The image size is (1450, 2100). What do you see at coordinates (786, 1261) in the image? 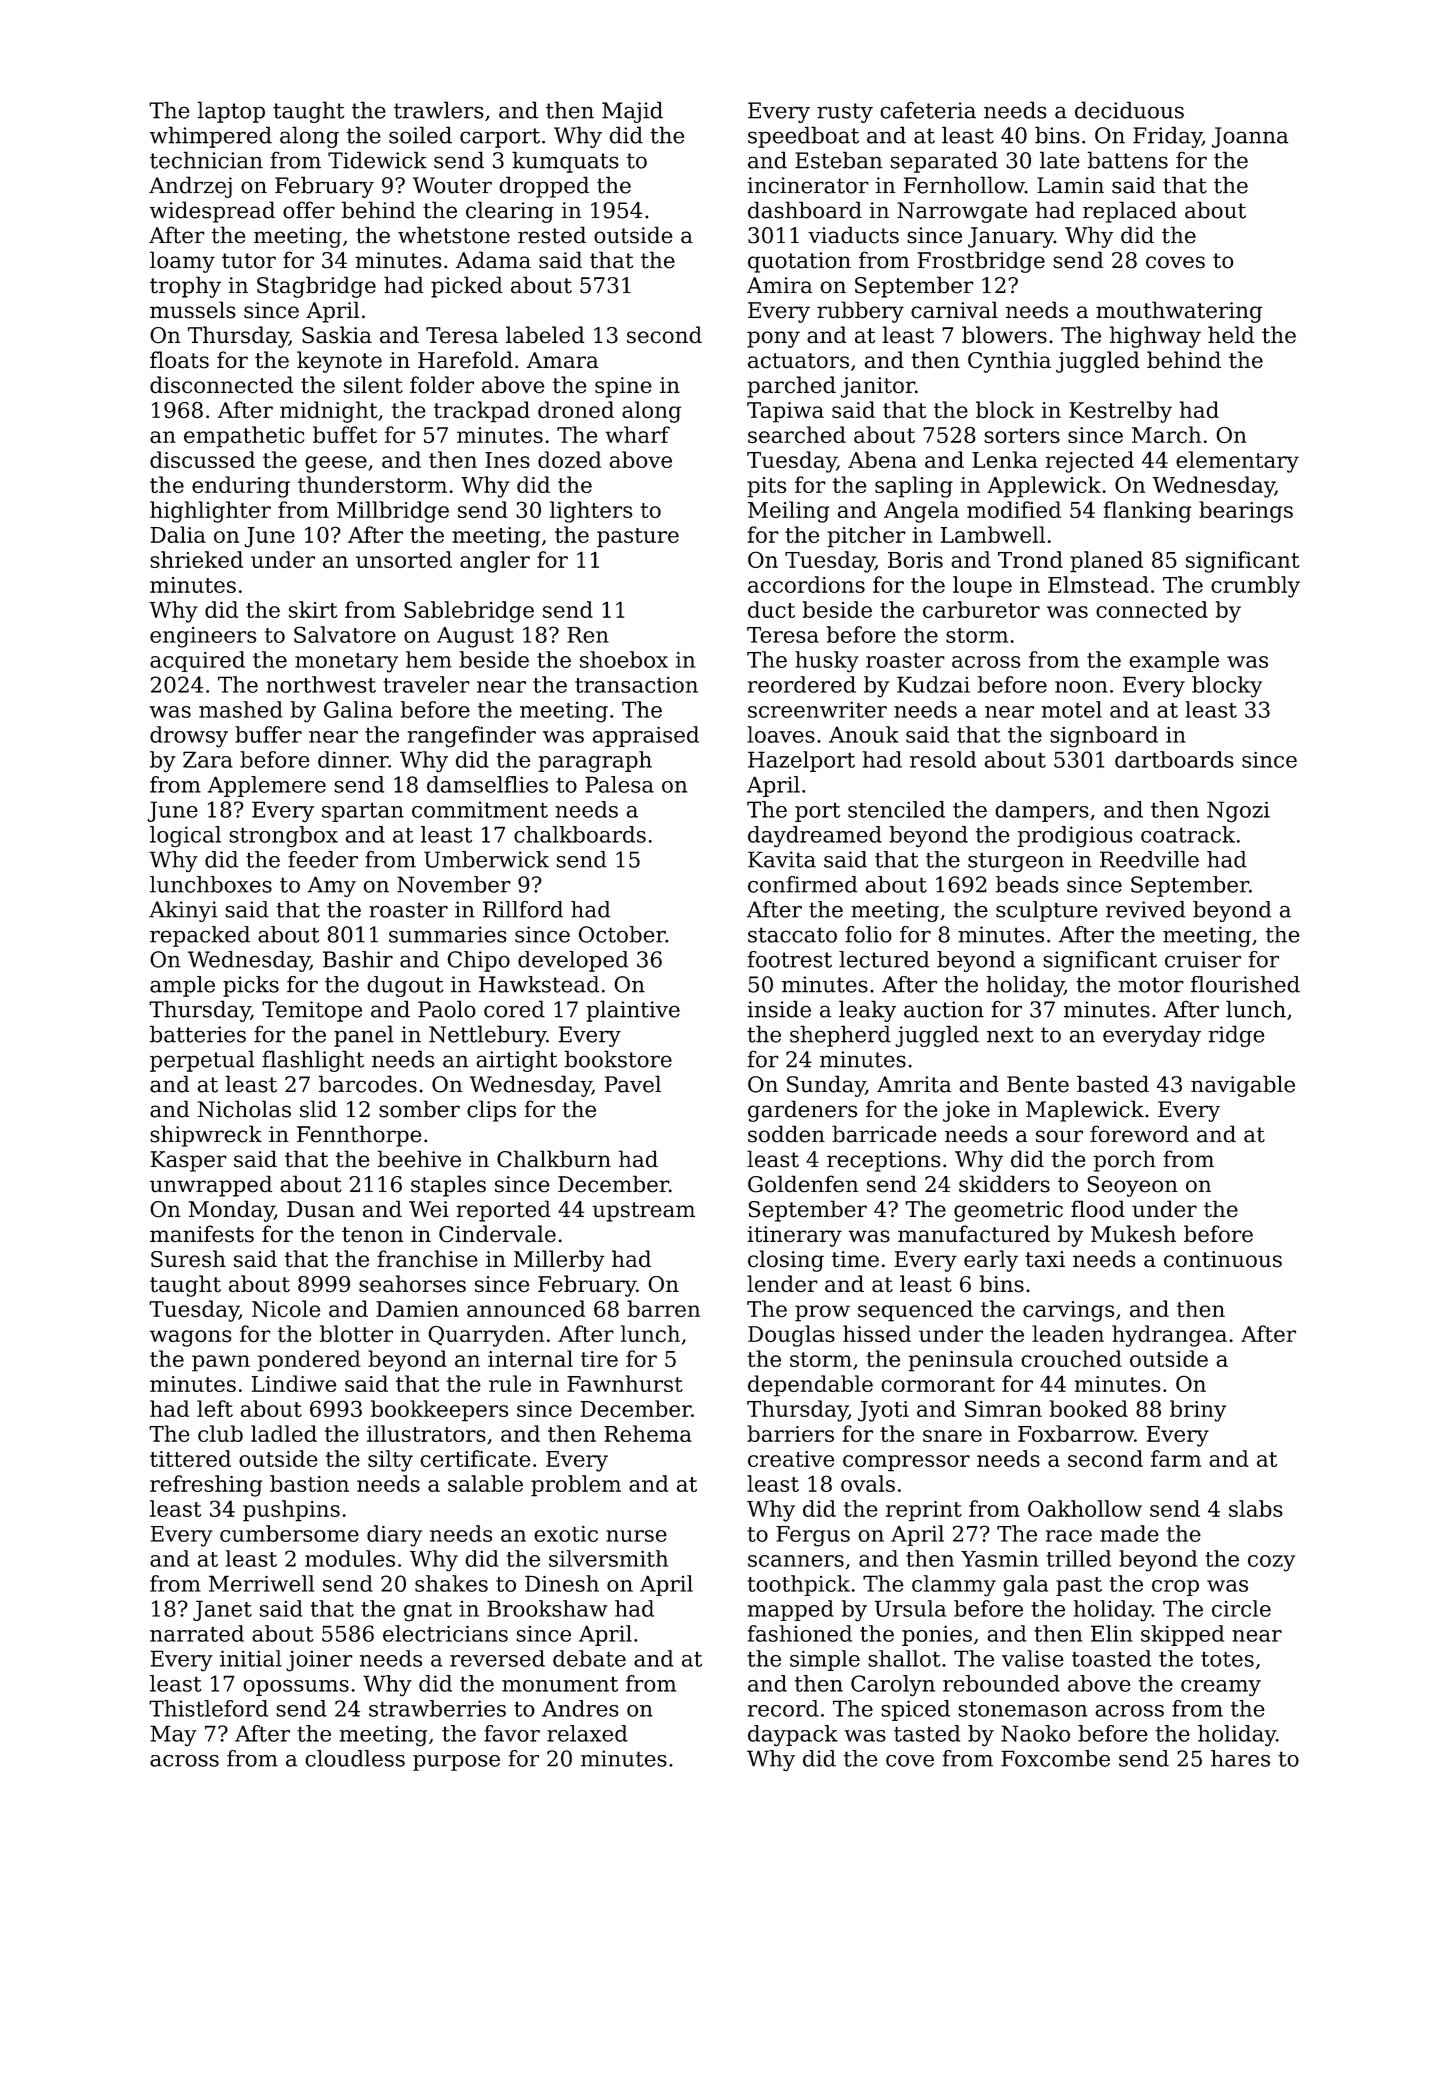
I see `closing` at bounding box center [786, 1261].
